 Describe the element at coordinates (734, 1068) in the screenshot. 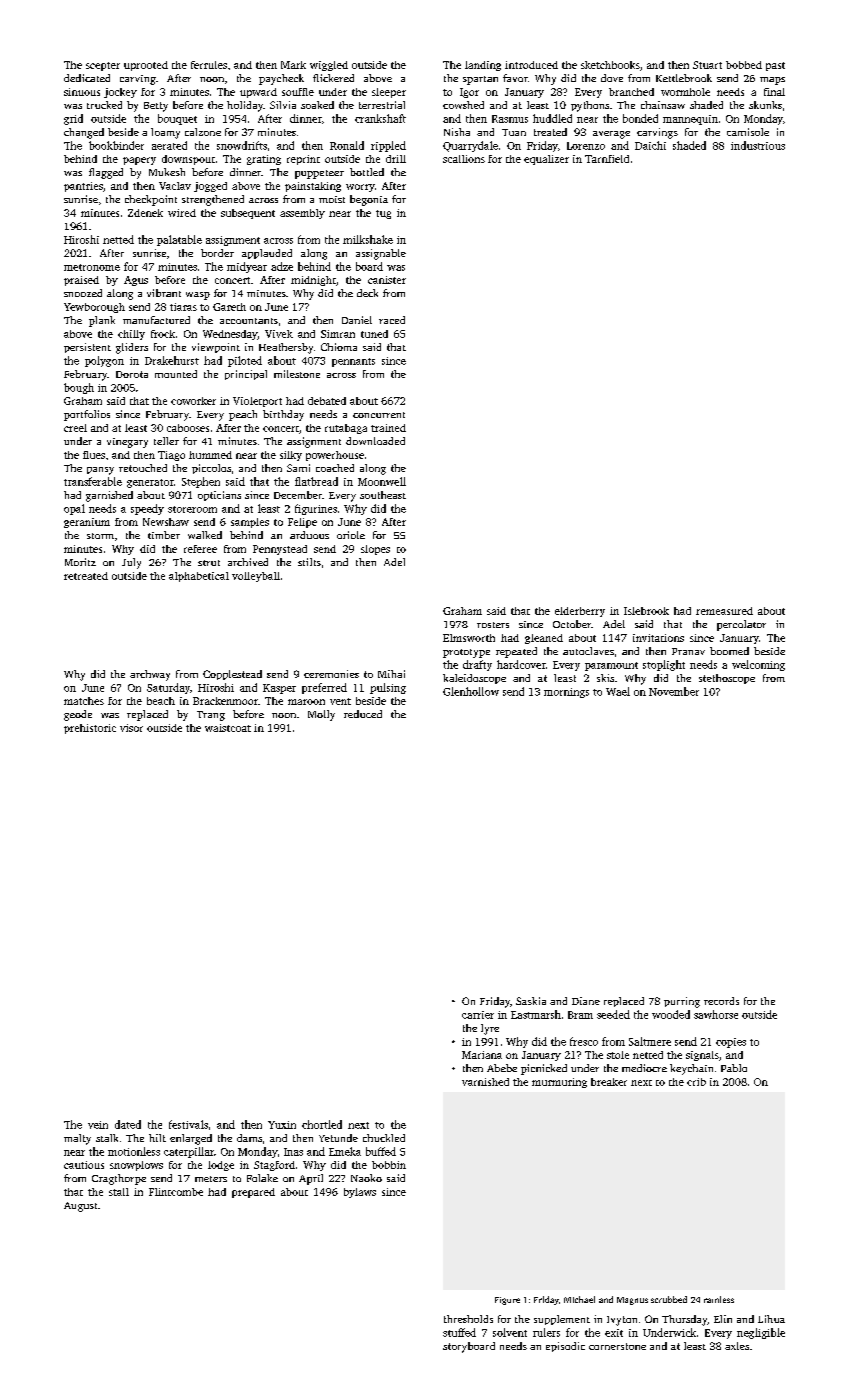

I see `Pablo` at that location.
